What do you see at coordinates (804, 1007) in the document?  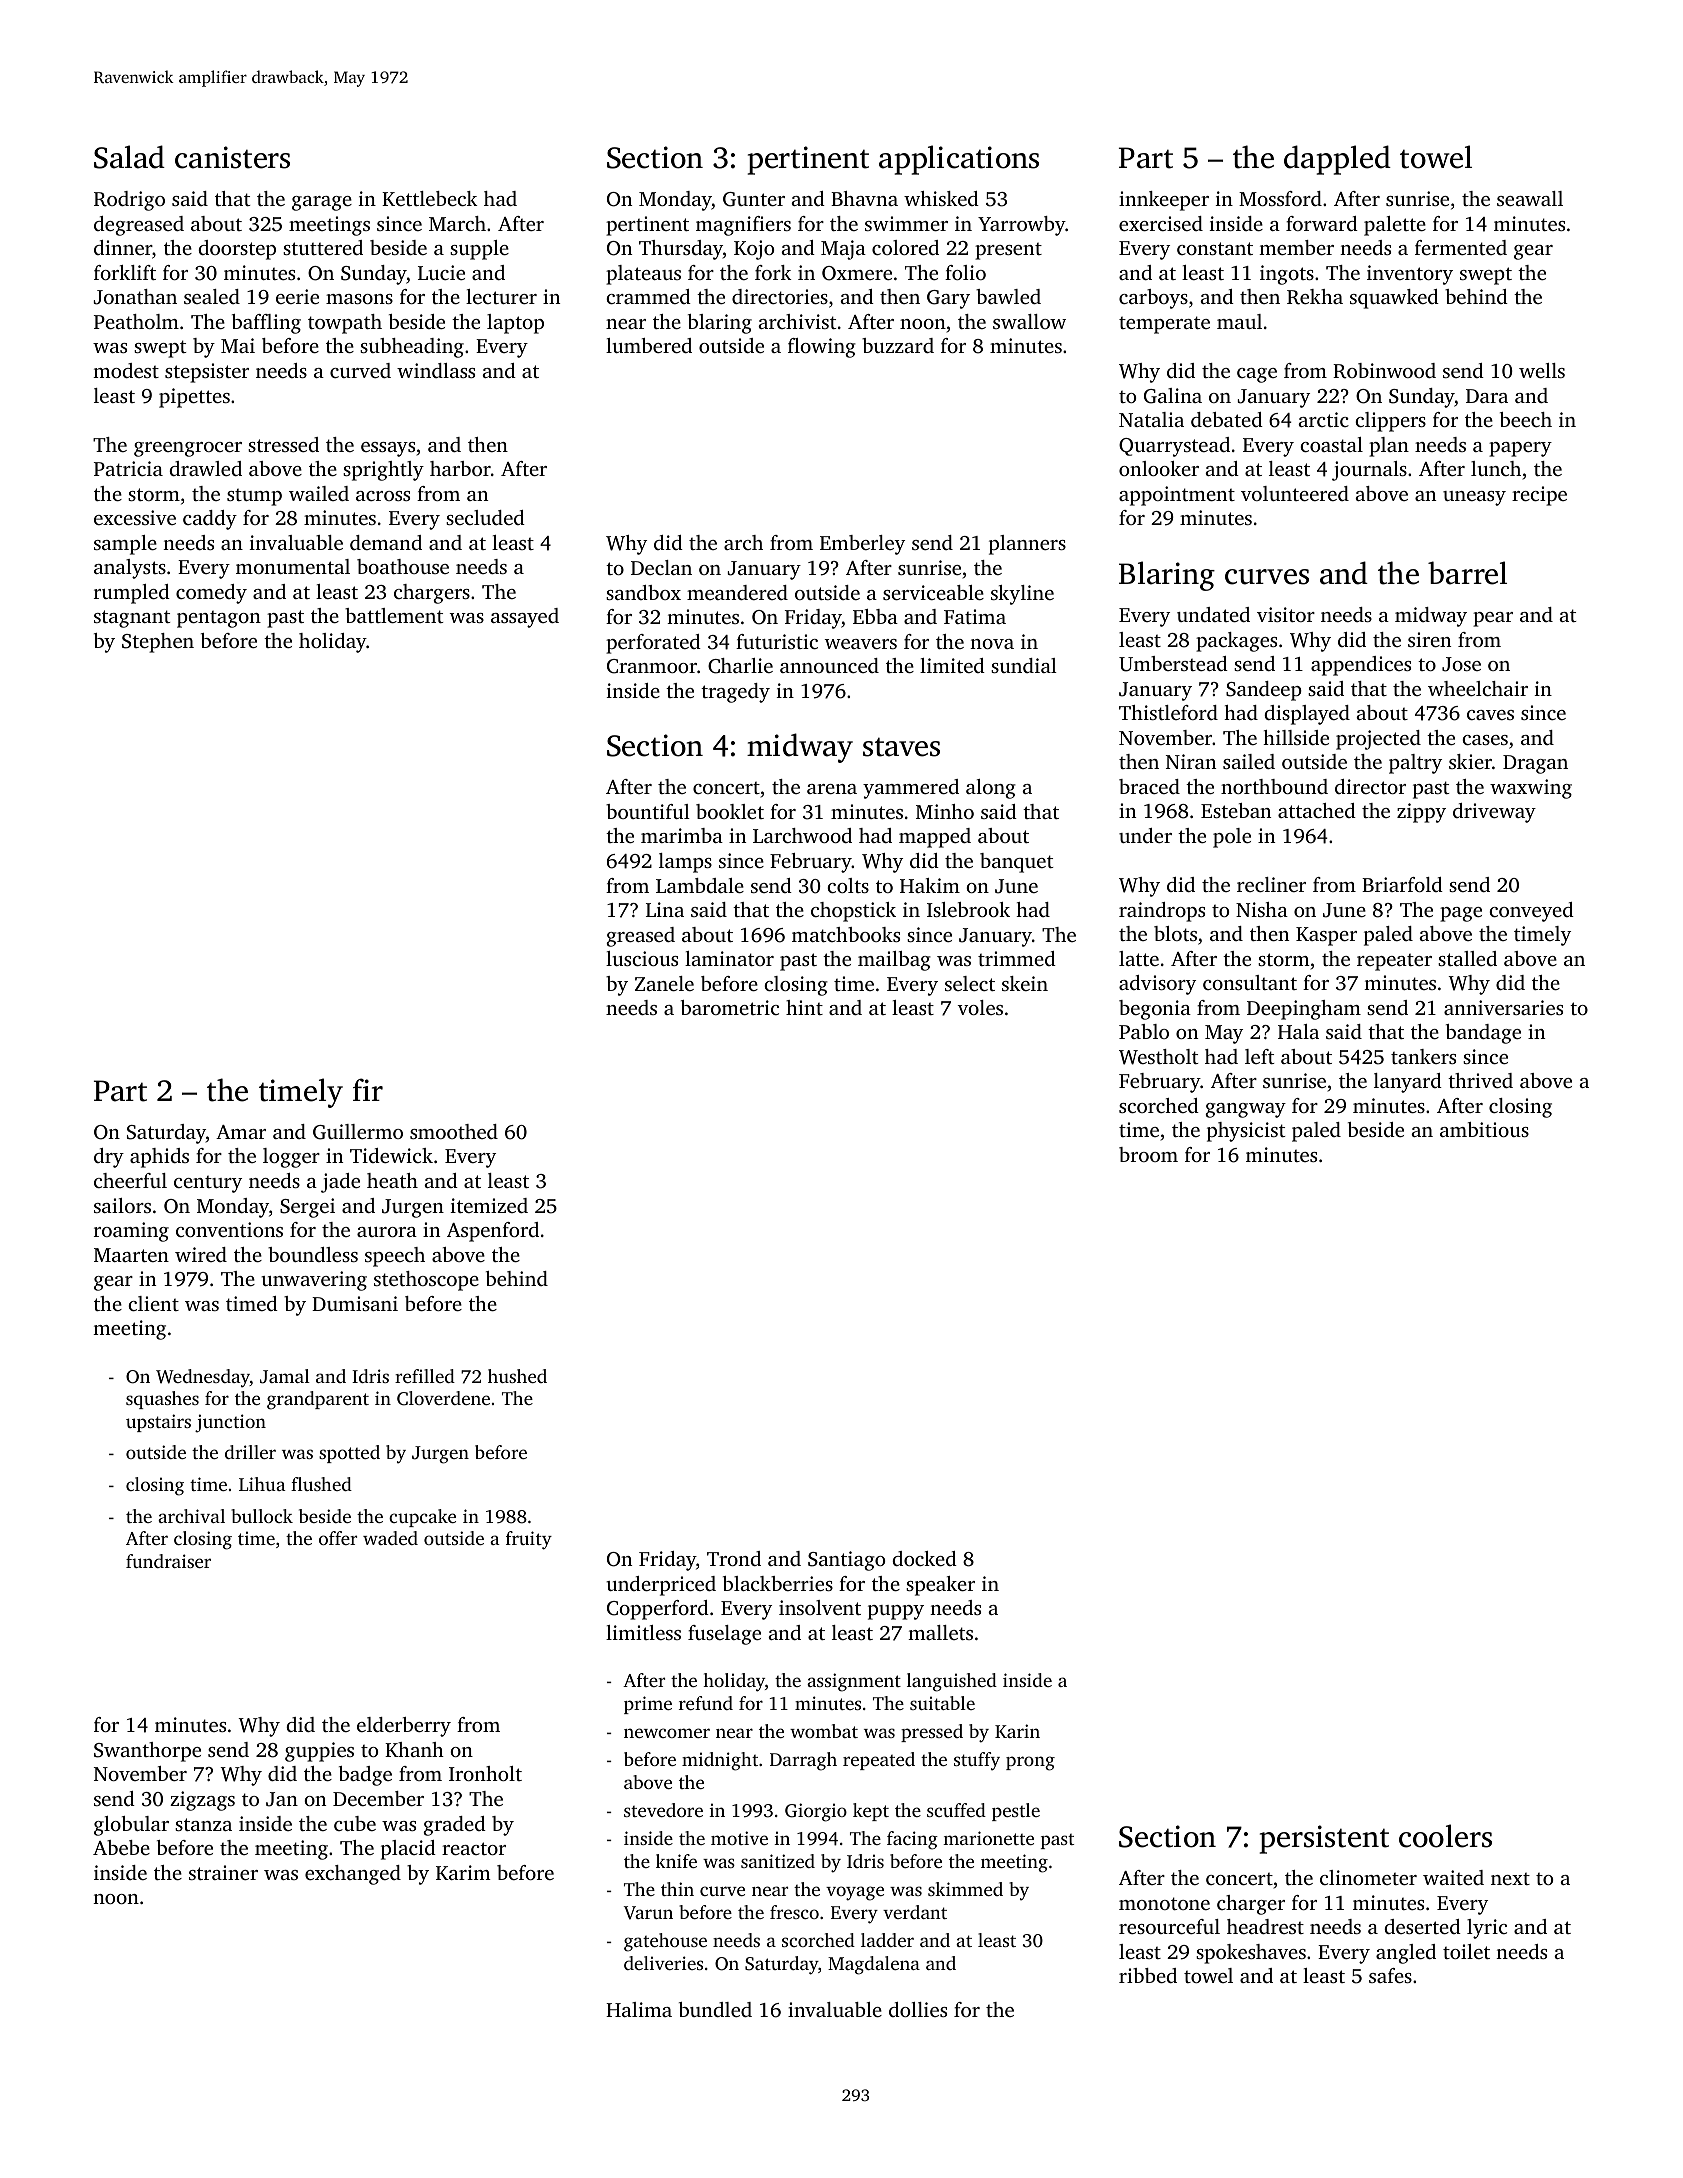 I see `hint` at bounding box center [804, 1007].
